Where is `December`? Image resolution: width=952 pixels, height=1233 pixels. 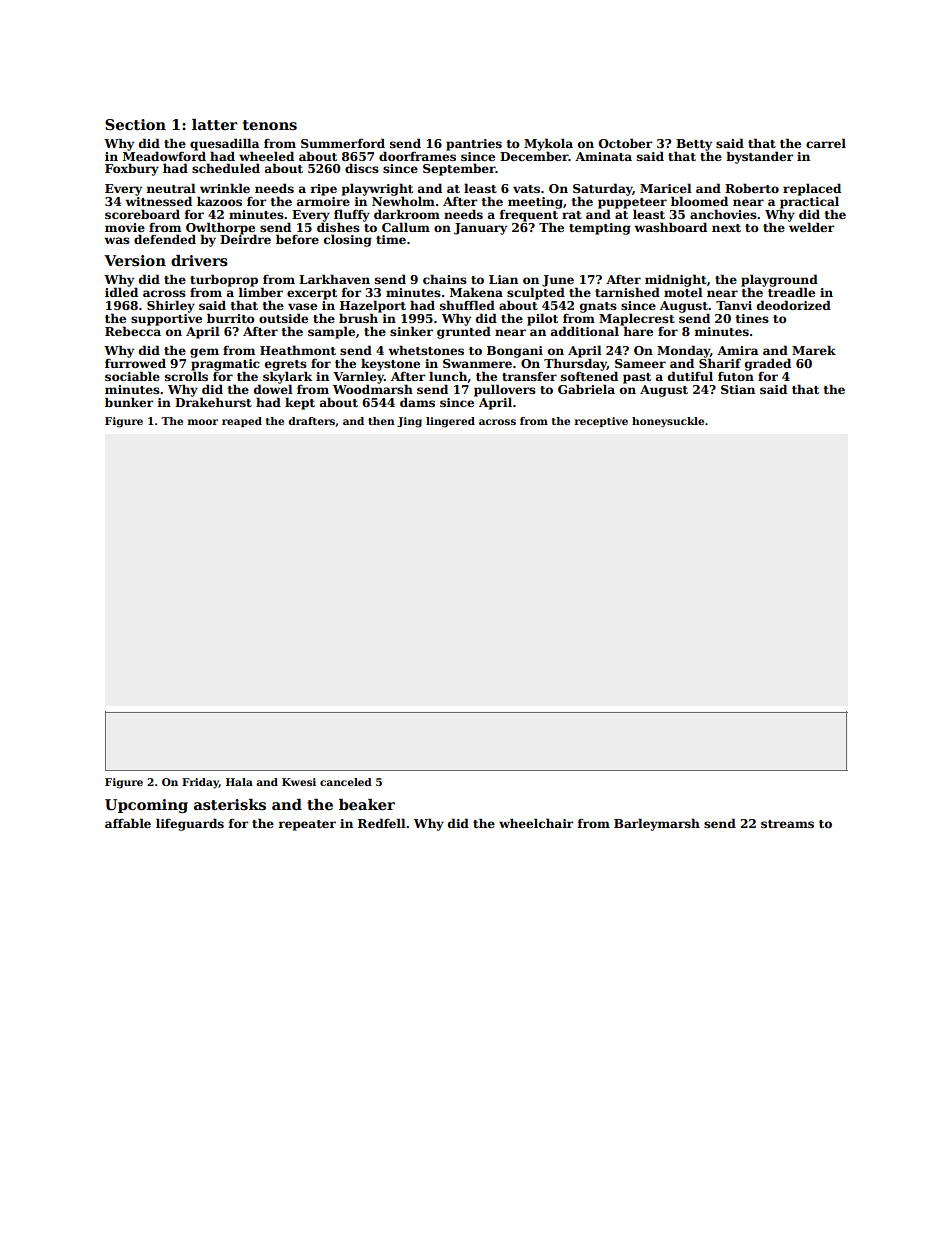 December is located at coordinates (534, 156).
